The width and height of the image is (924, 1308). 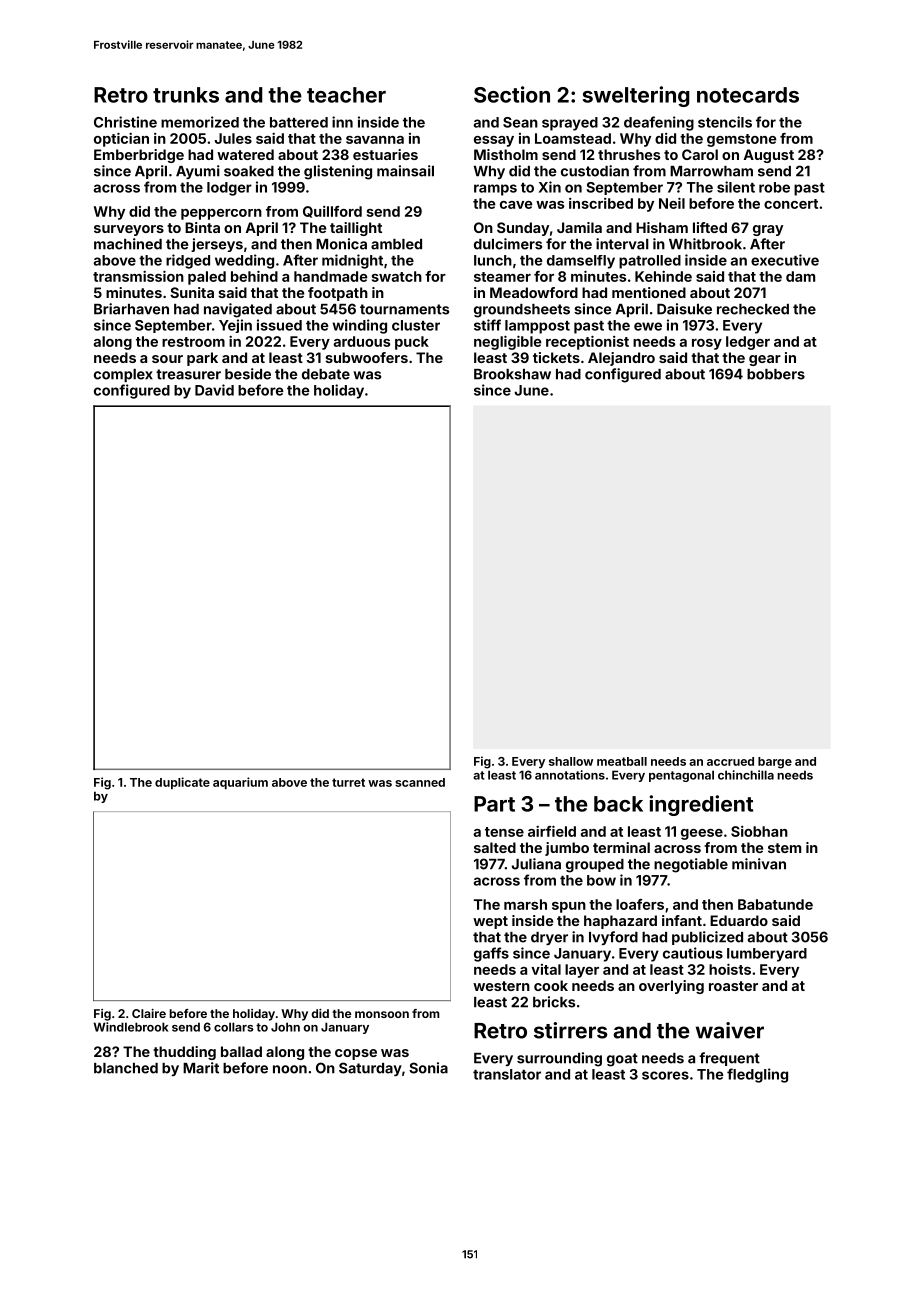 I want to click on Section, so click(x=512, y=94).
